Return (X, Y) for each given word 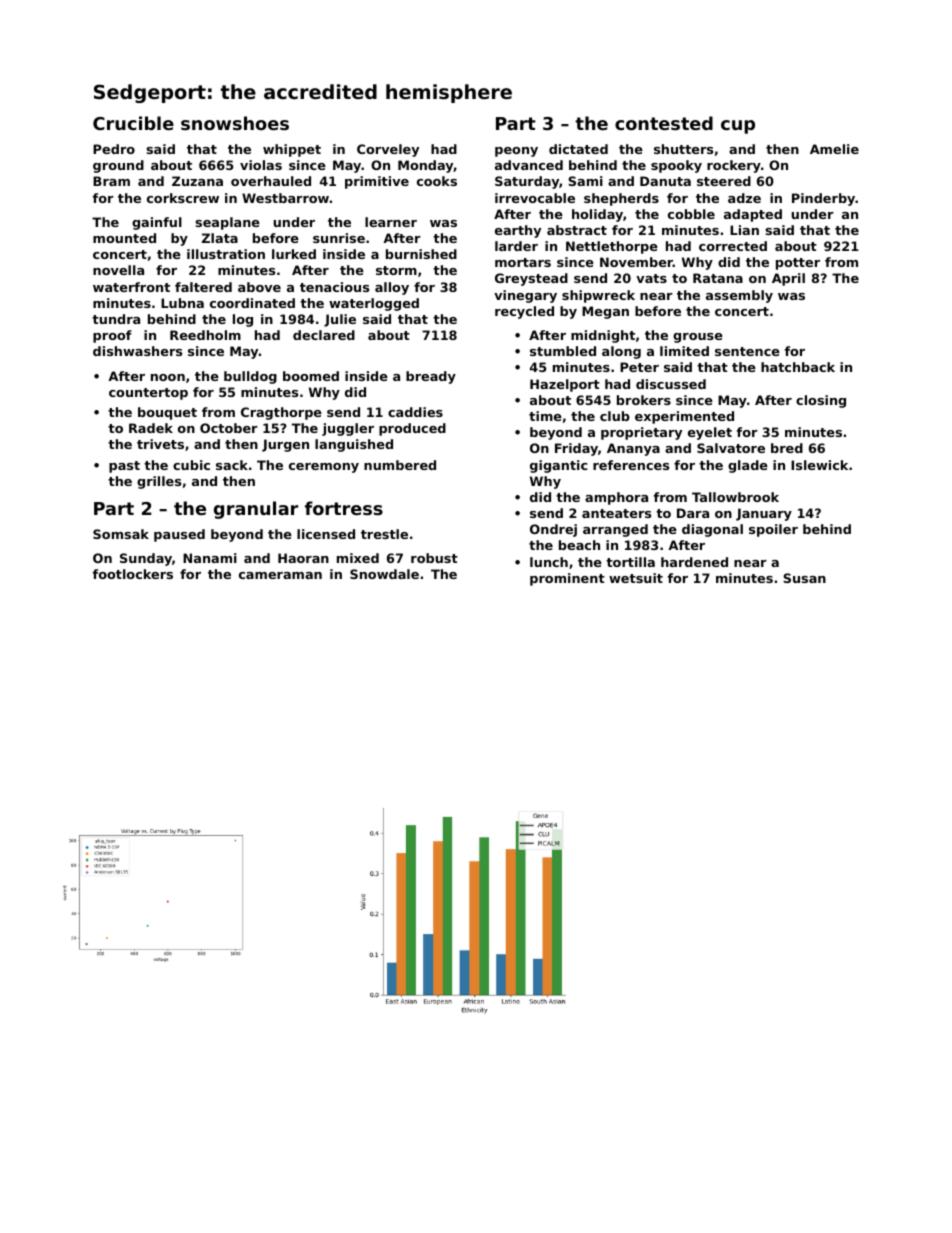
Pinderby (824, 199)
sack (232, 465)
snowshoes (235, 123)
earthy (518, 231)
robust (434, 558)
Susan (804, 578)
